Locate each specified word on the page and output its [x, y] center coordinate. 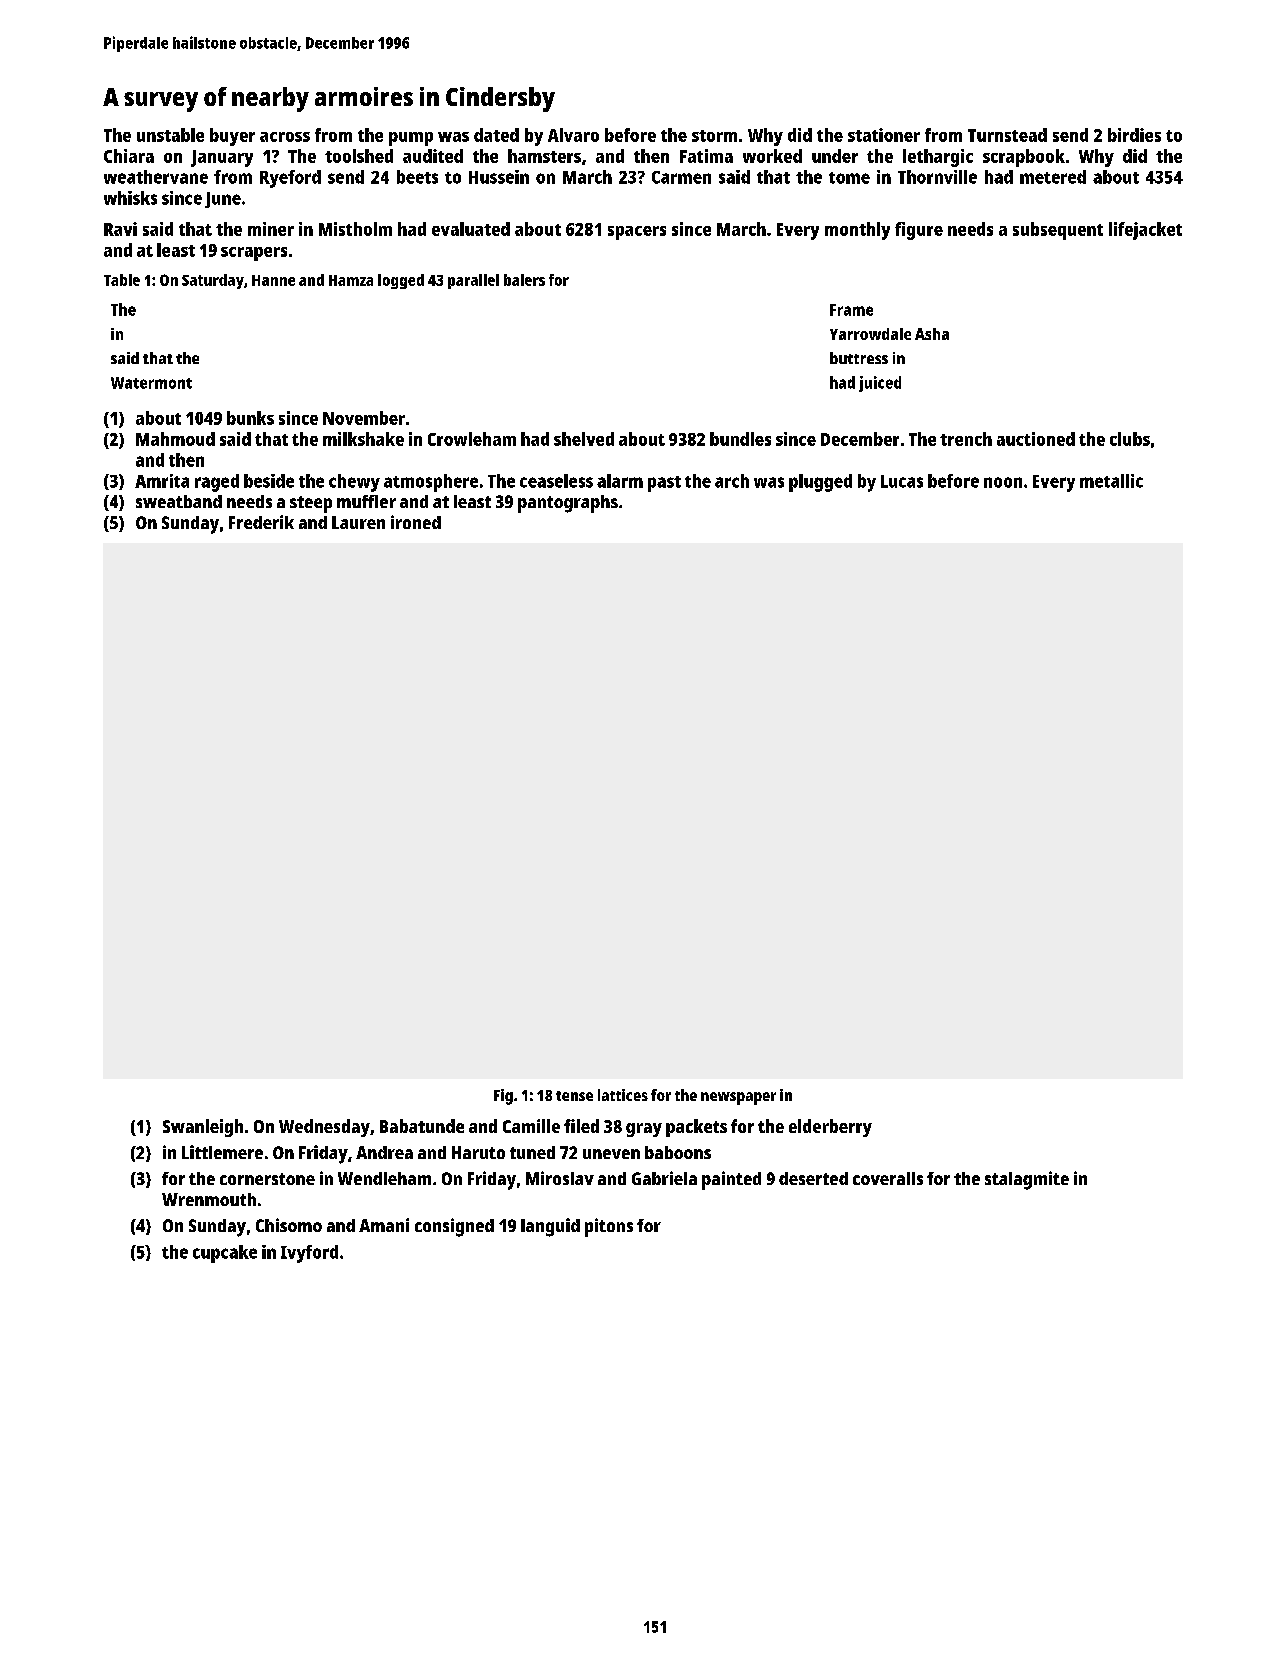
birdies [1134, 135]
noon [1003, 482]
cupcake [225, 1254]
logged [401, 281]
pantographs [568, 504]
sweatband [179, 501]
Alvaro [573, 135]
